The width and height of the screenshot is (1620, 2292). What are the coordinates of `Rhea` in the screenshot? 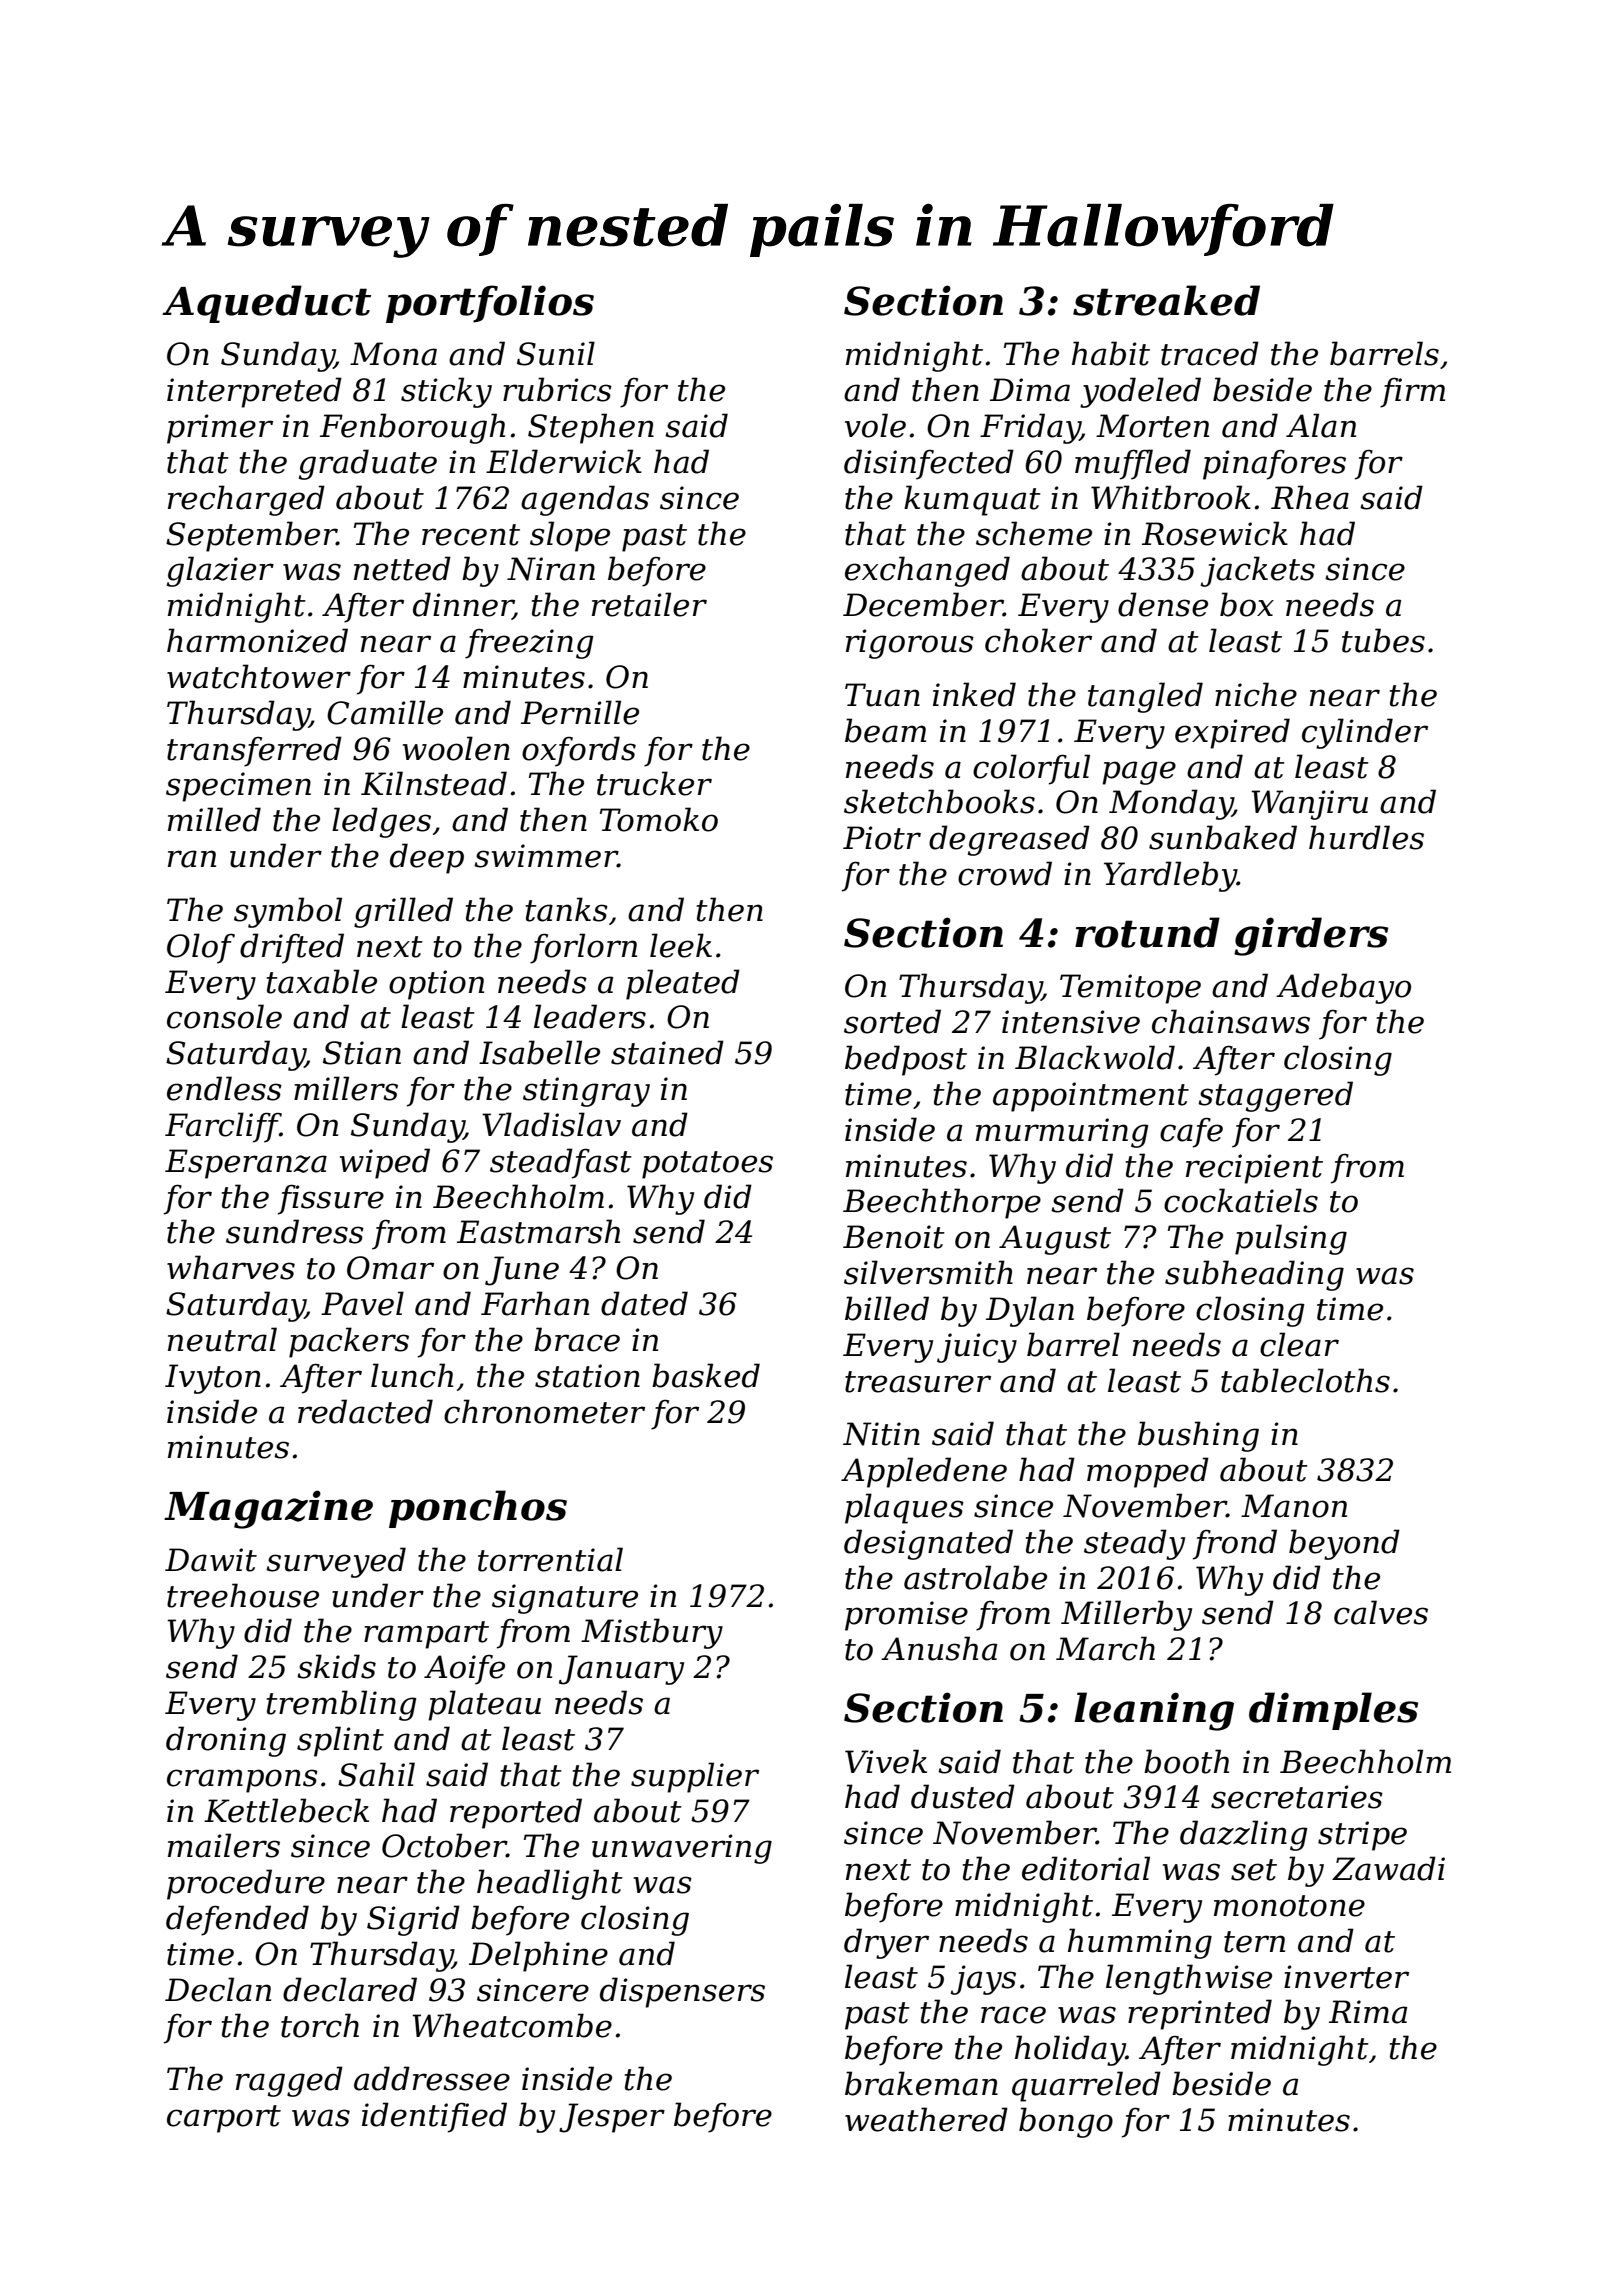 It's located at (1310, 497).
